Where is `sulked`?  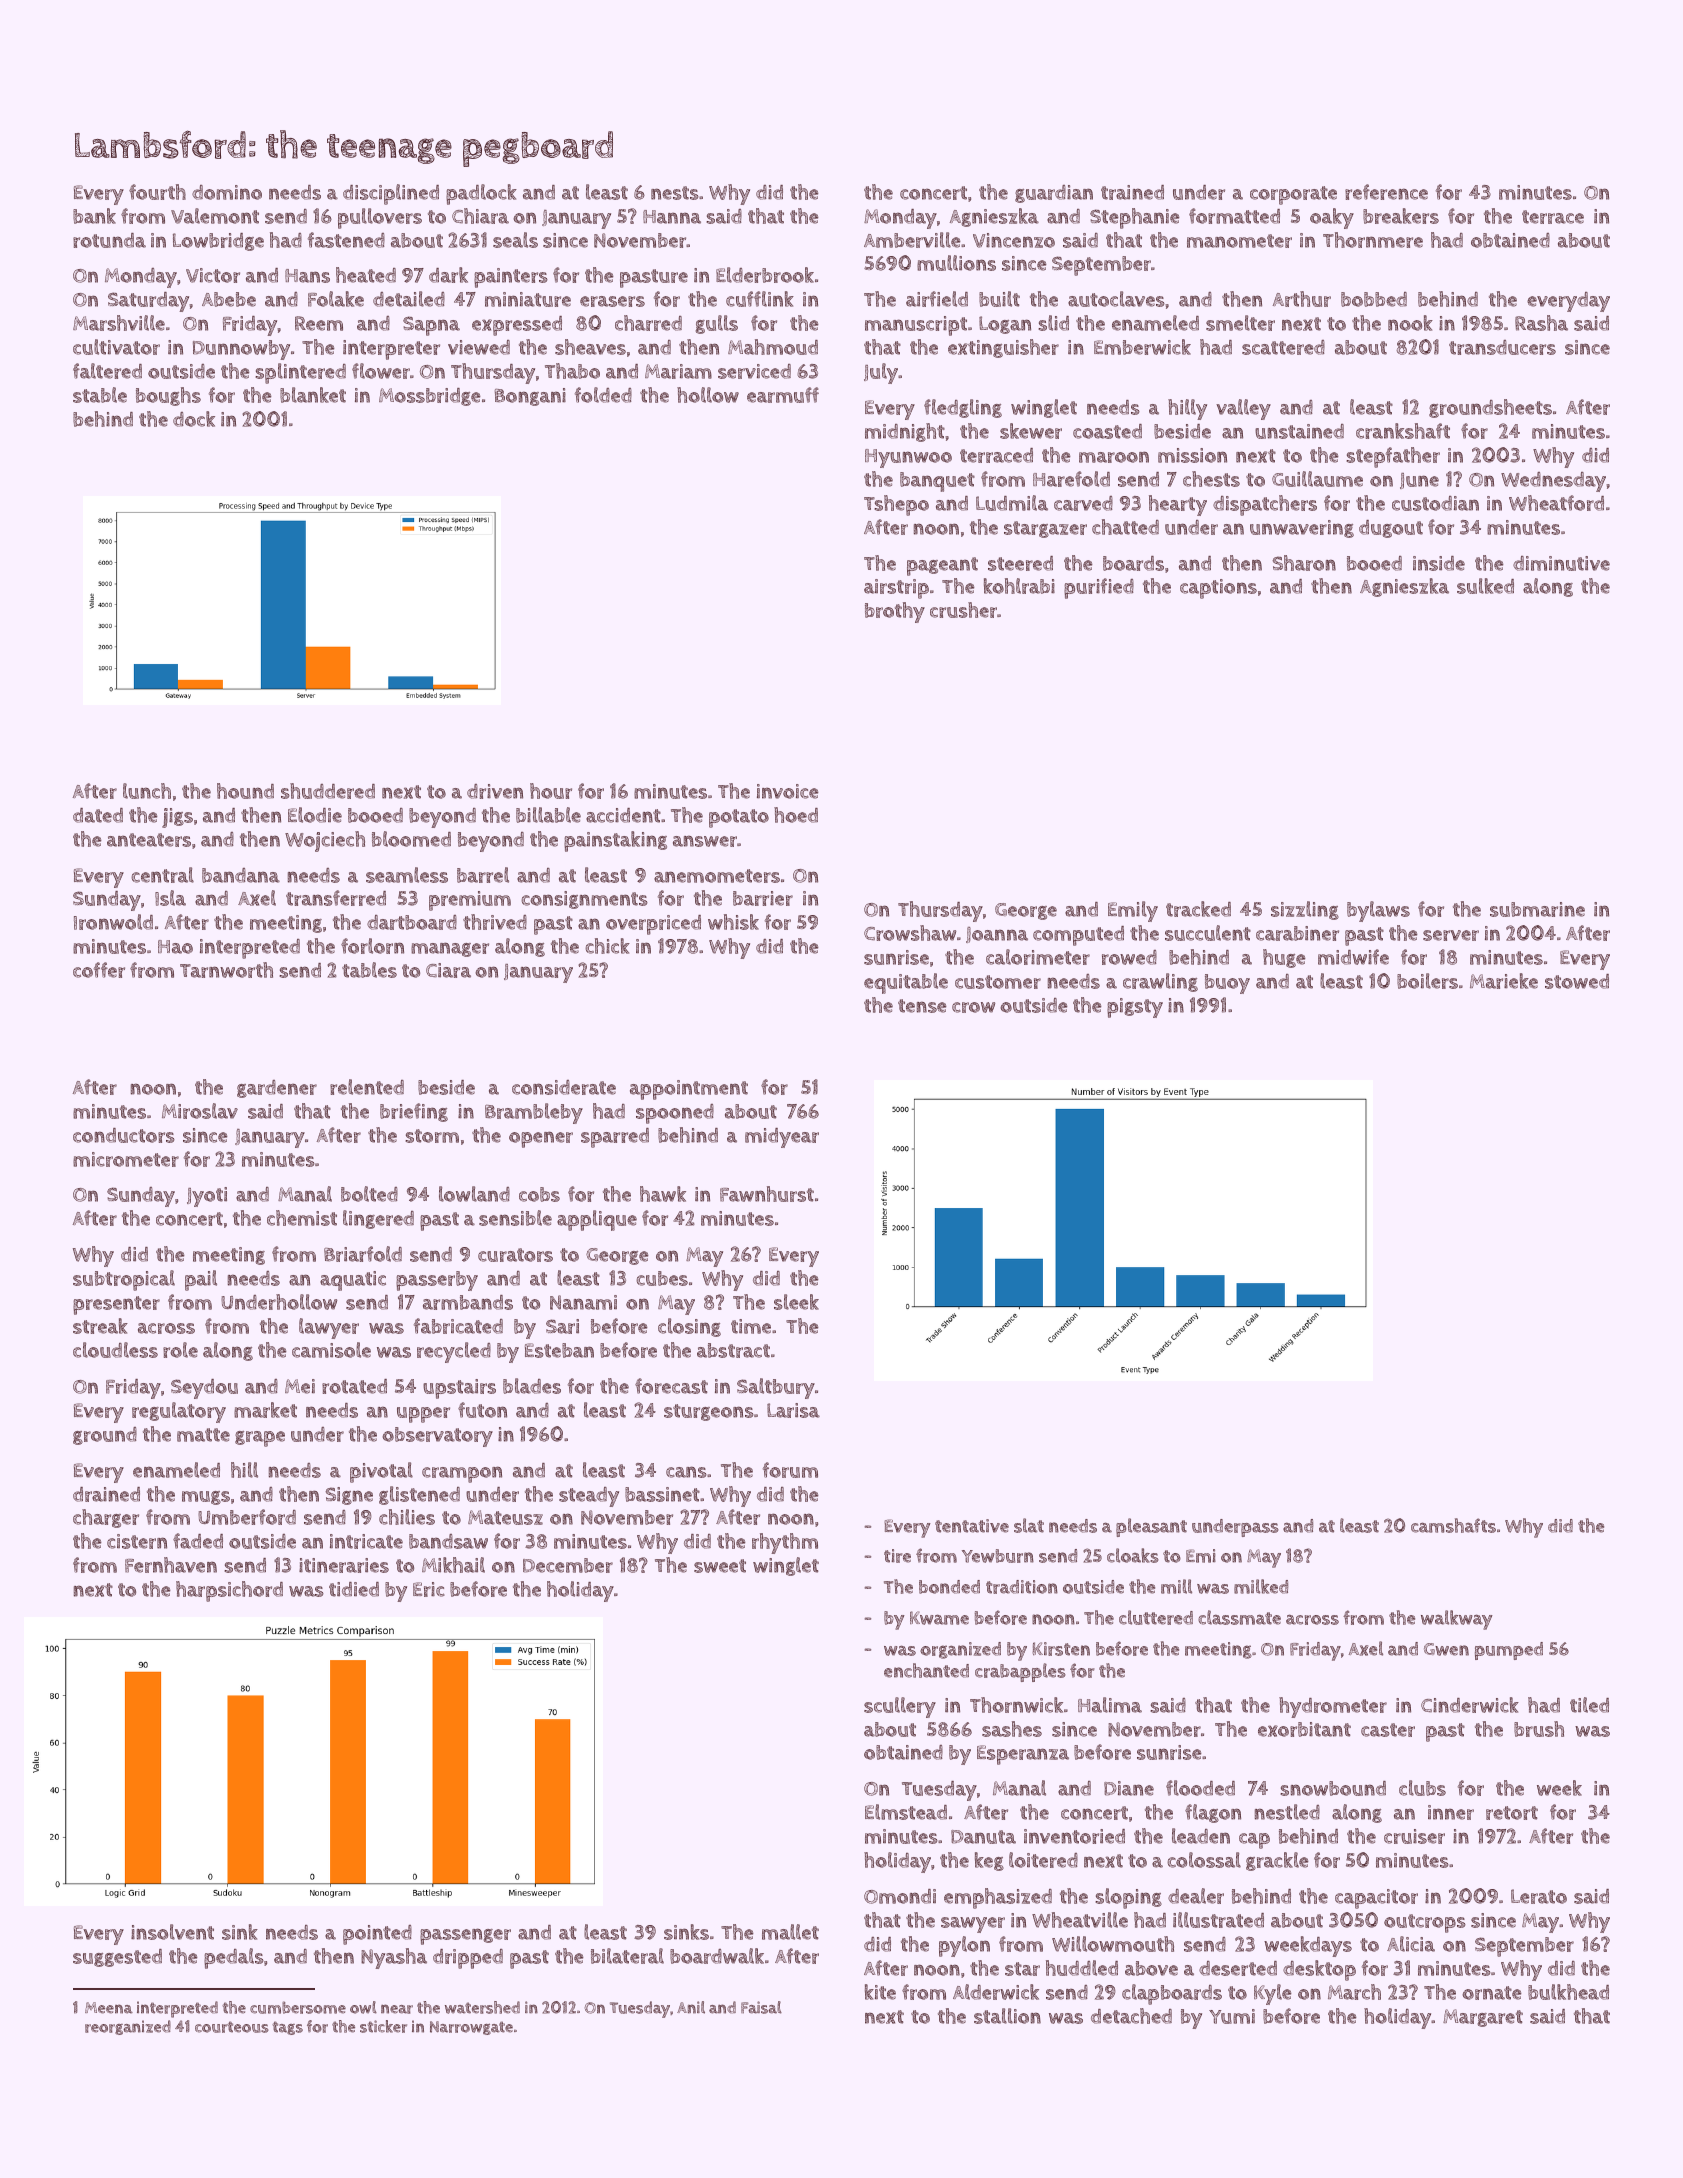 sulked is located at coordinates (1485, 586).
